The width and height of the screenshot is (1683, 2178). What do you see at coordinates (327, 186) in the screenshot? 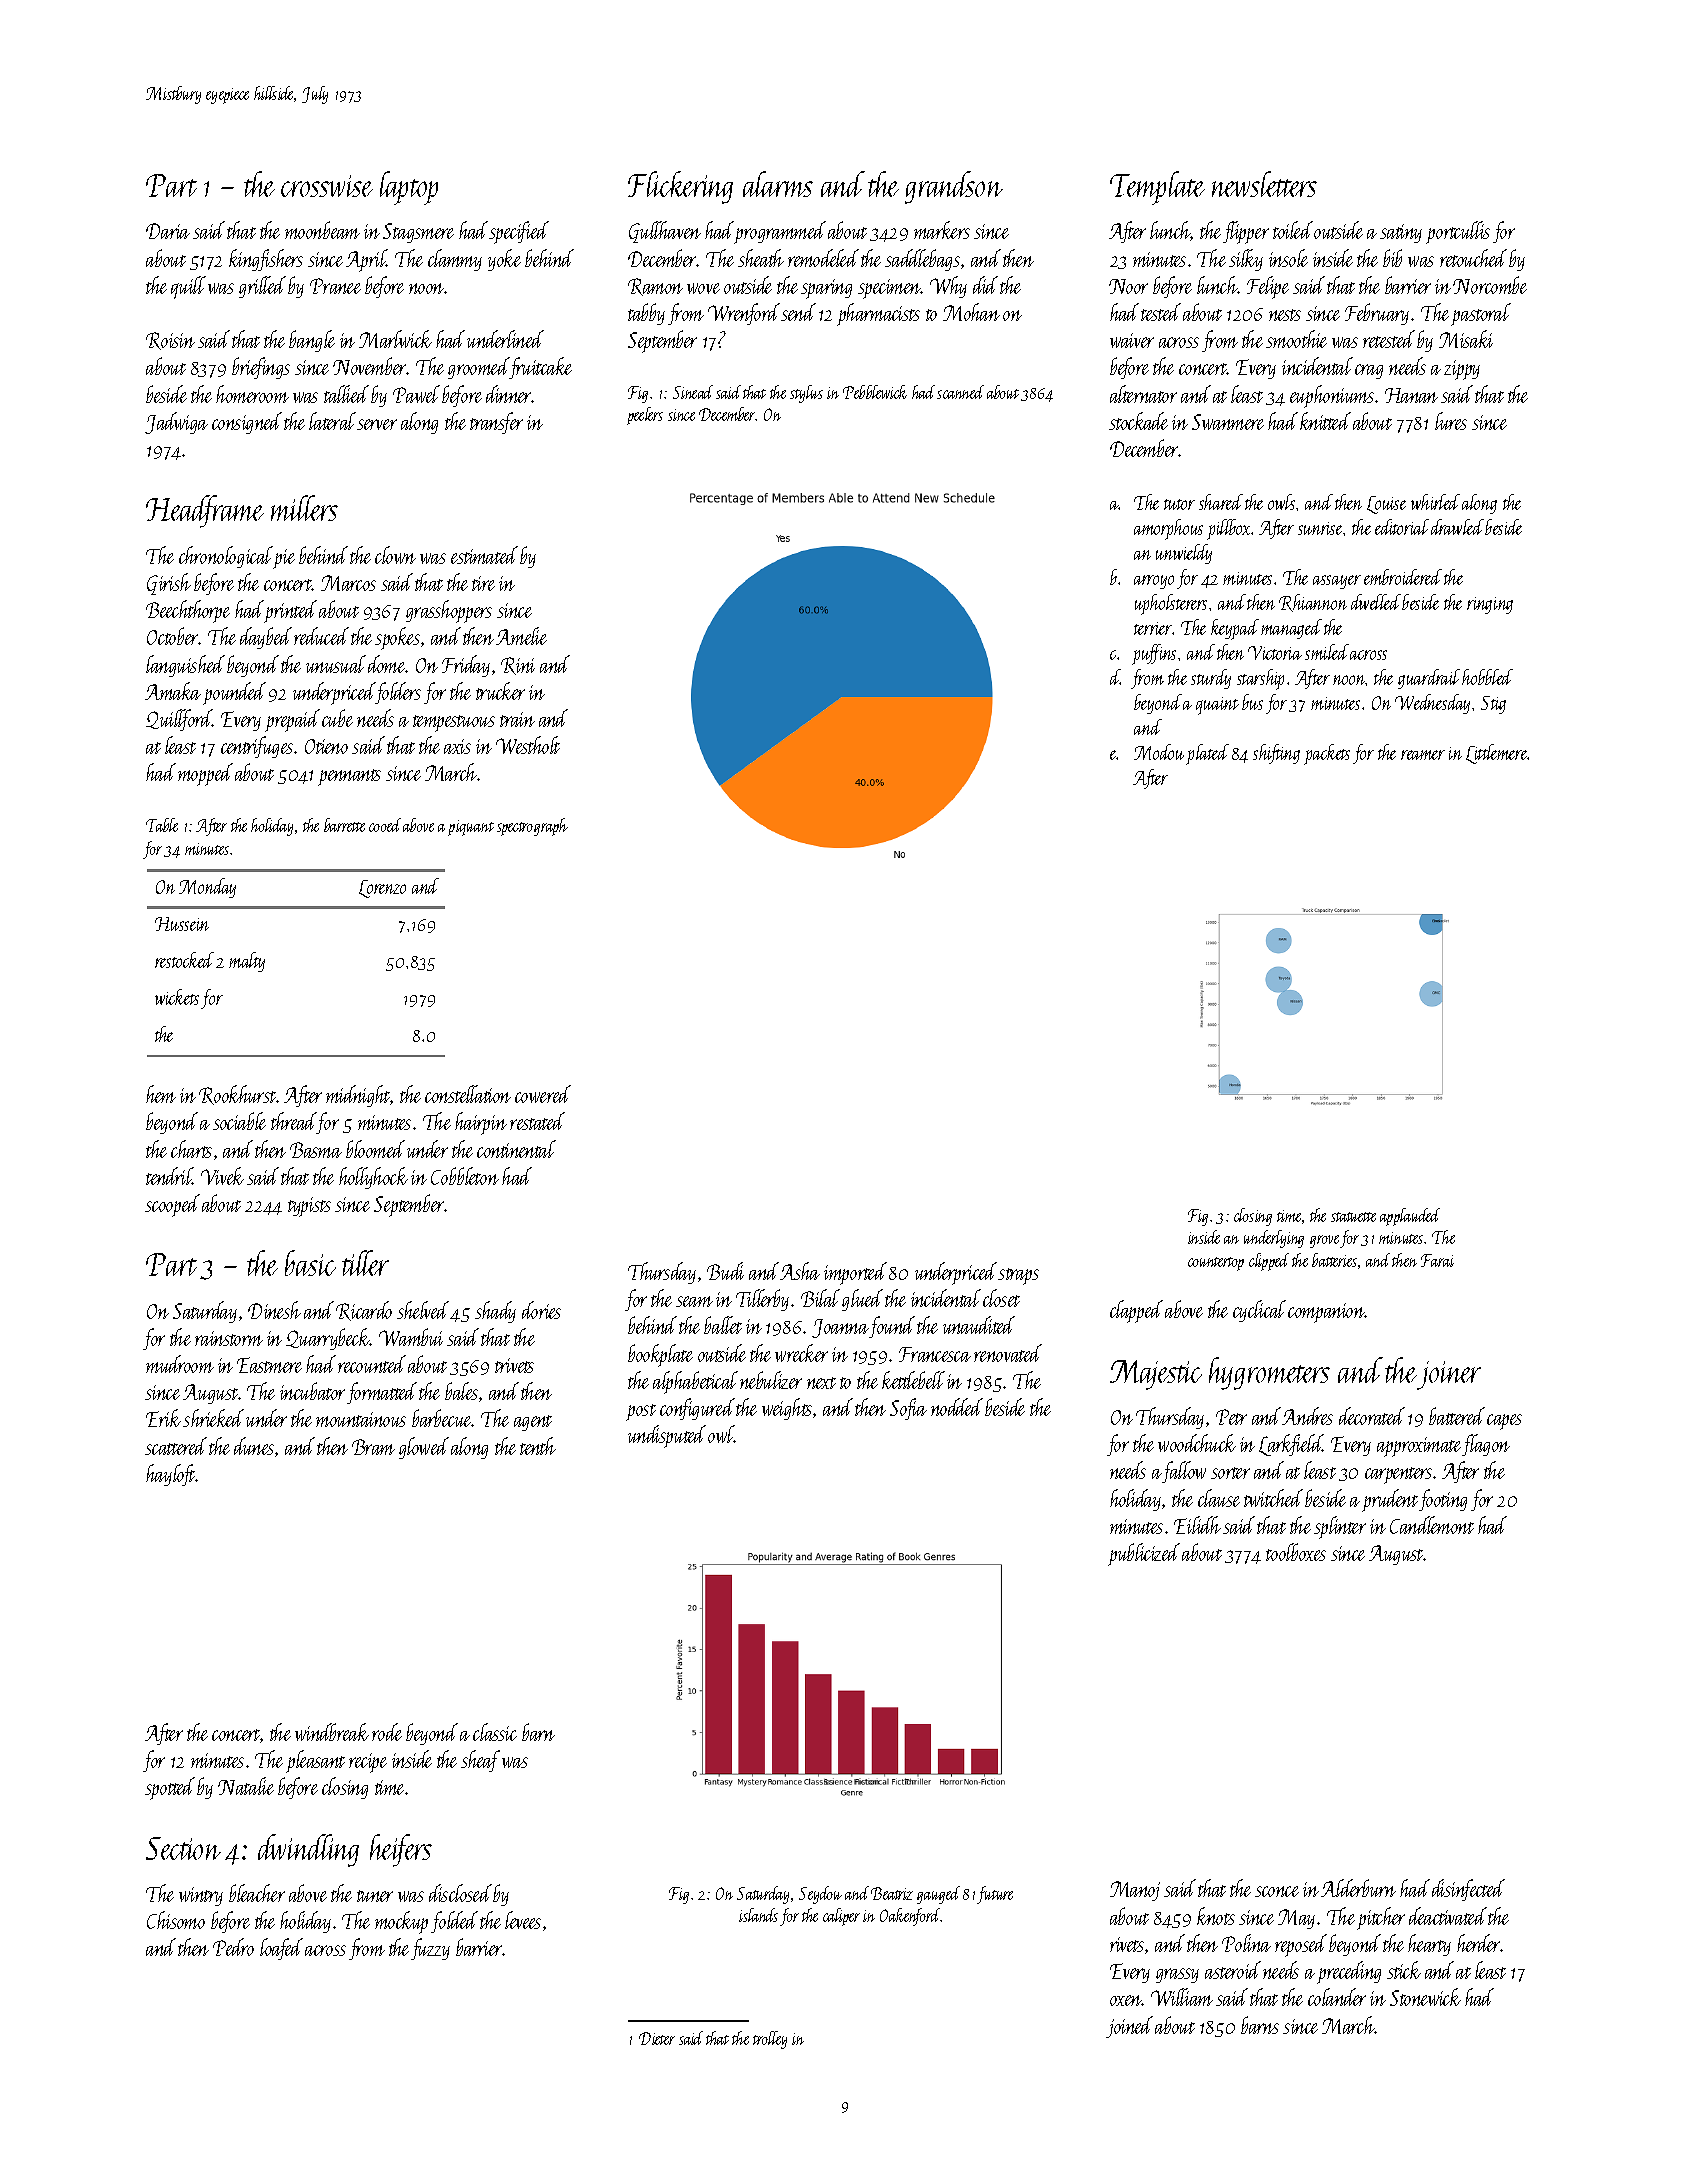
I see `crosswise` at bounding box center [327, 186].
